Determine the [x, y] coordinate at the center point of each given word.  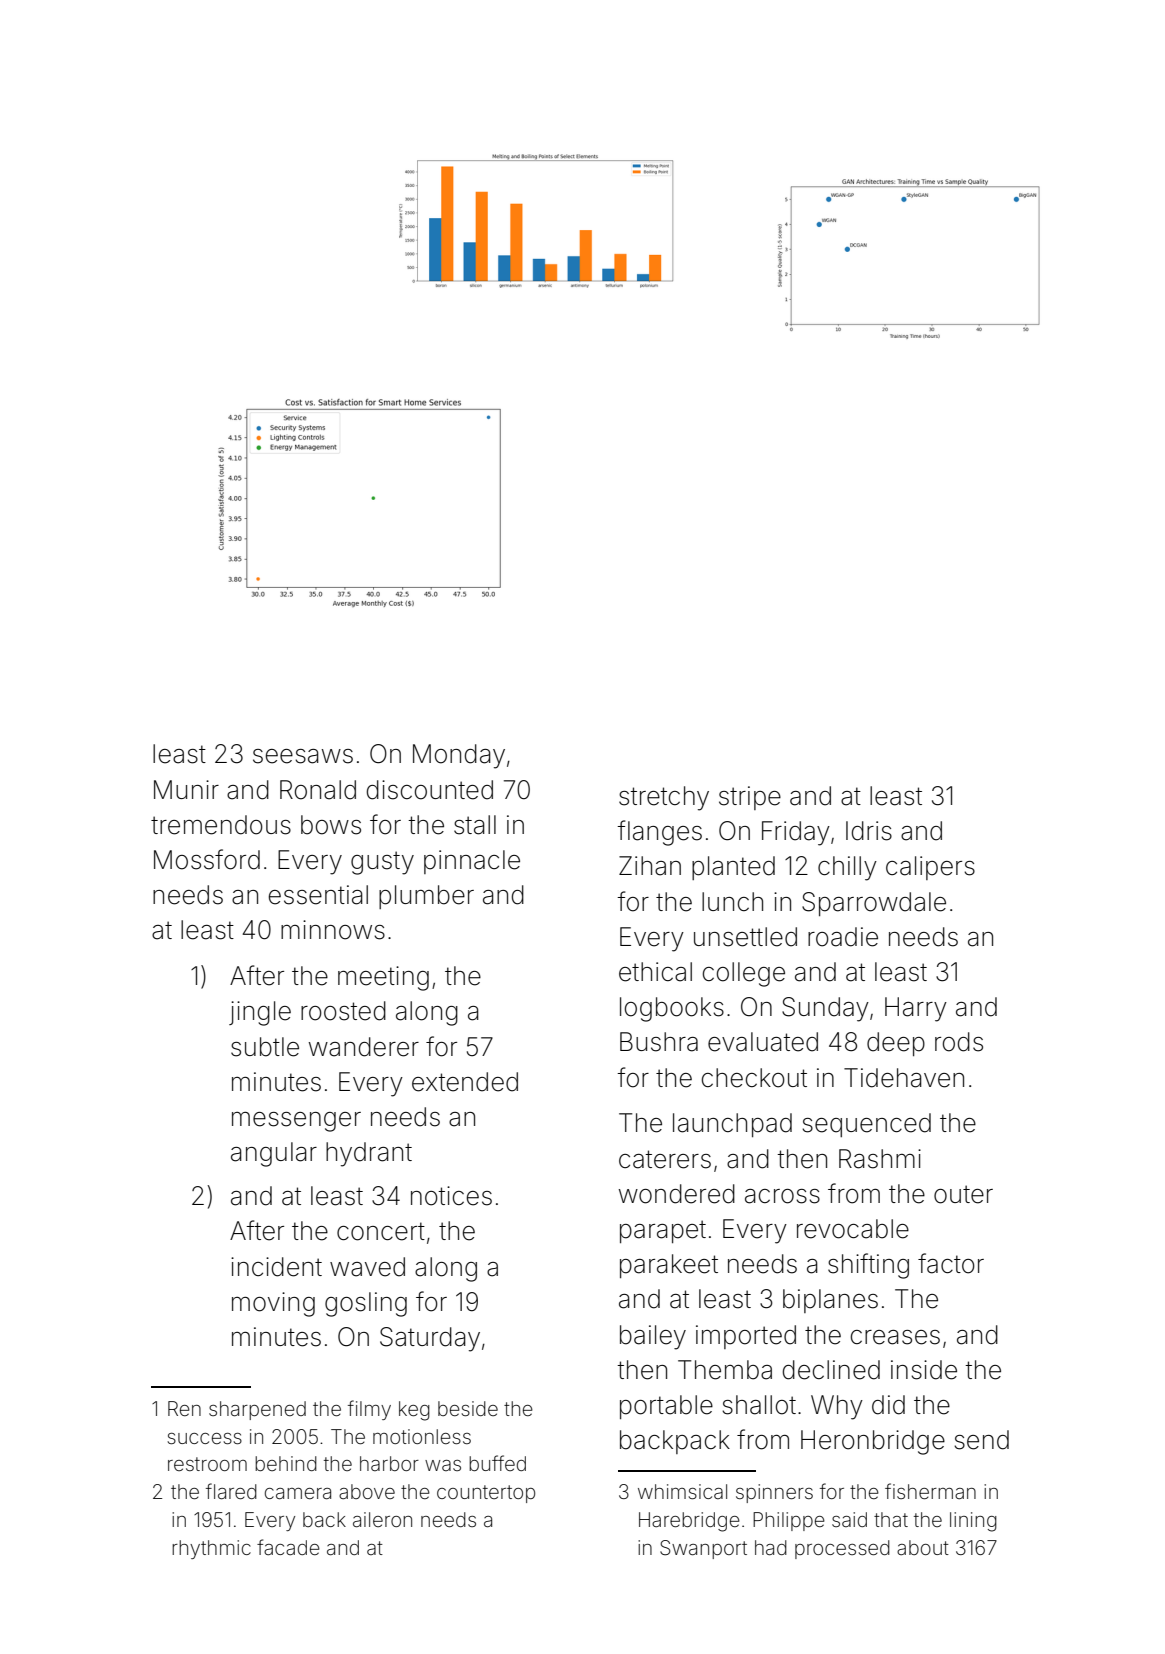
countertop [486, 1494]
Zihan [650, 866]
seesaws [303, 756]
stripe [750, 798]
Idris [869, 831]
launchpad [732, 1125]
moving [273, 1304]
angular [274, 1154]
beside [468, 1408]
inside [924, 1370]
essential [318, 895]
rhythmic [211, 1549]
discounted [430, 790]
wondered [677, 1194]
